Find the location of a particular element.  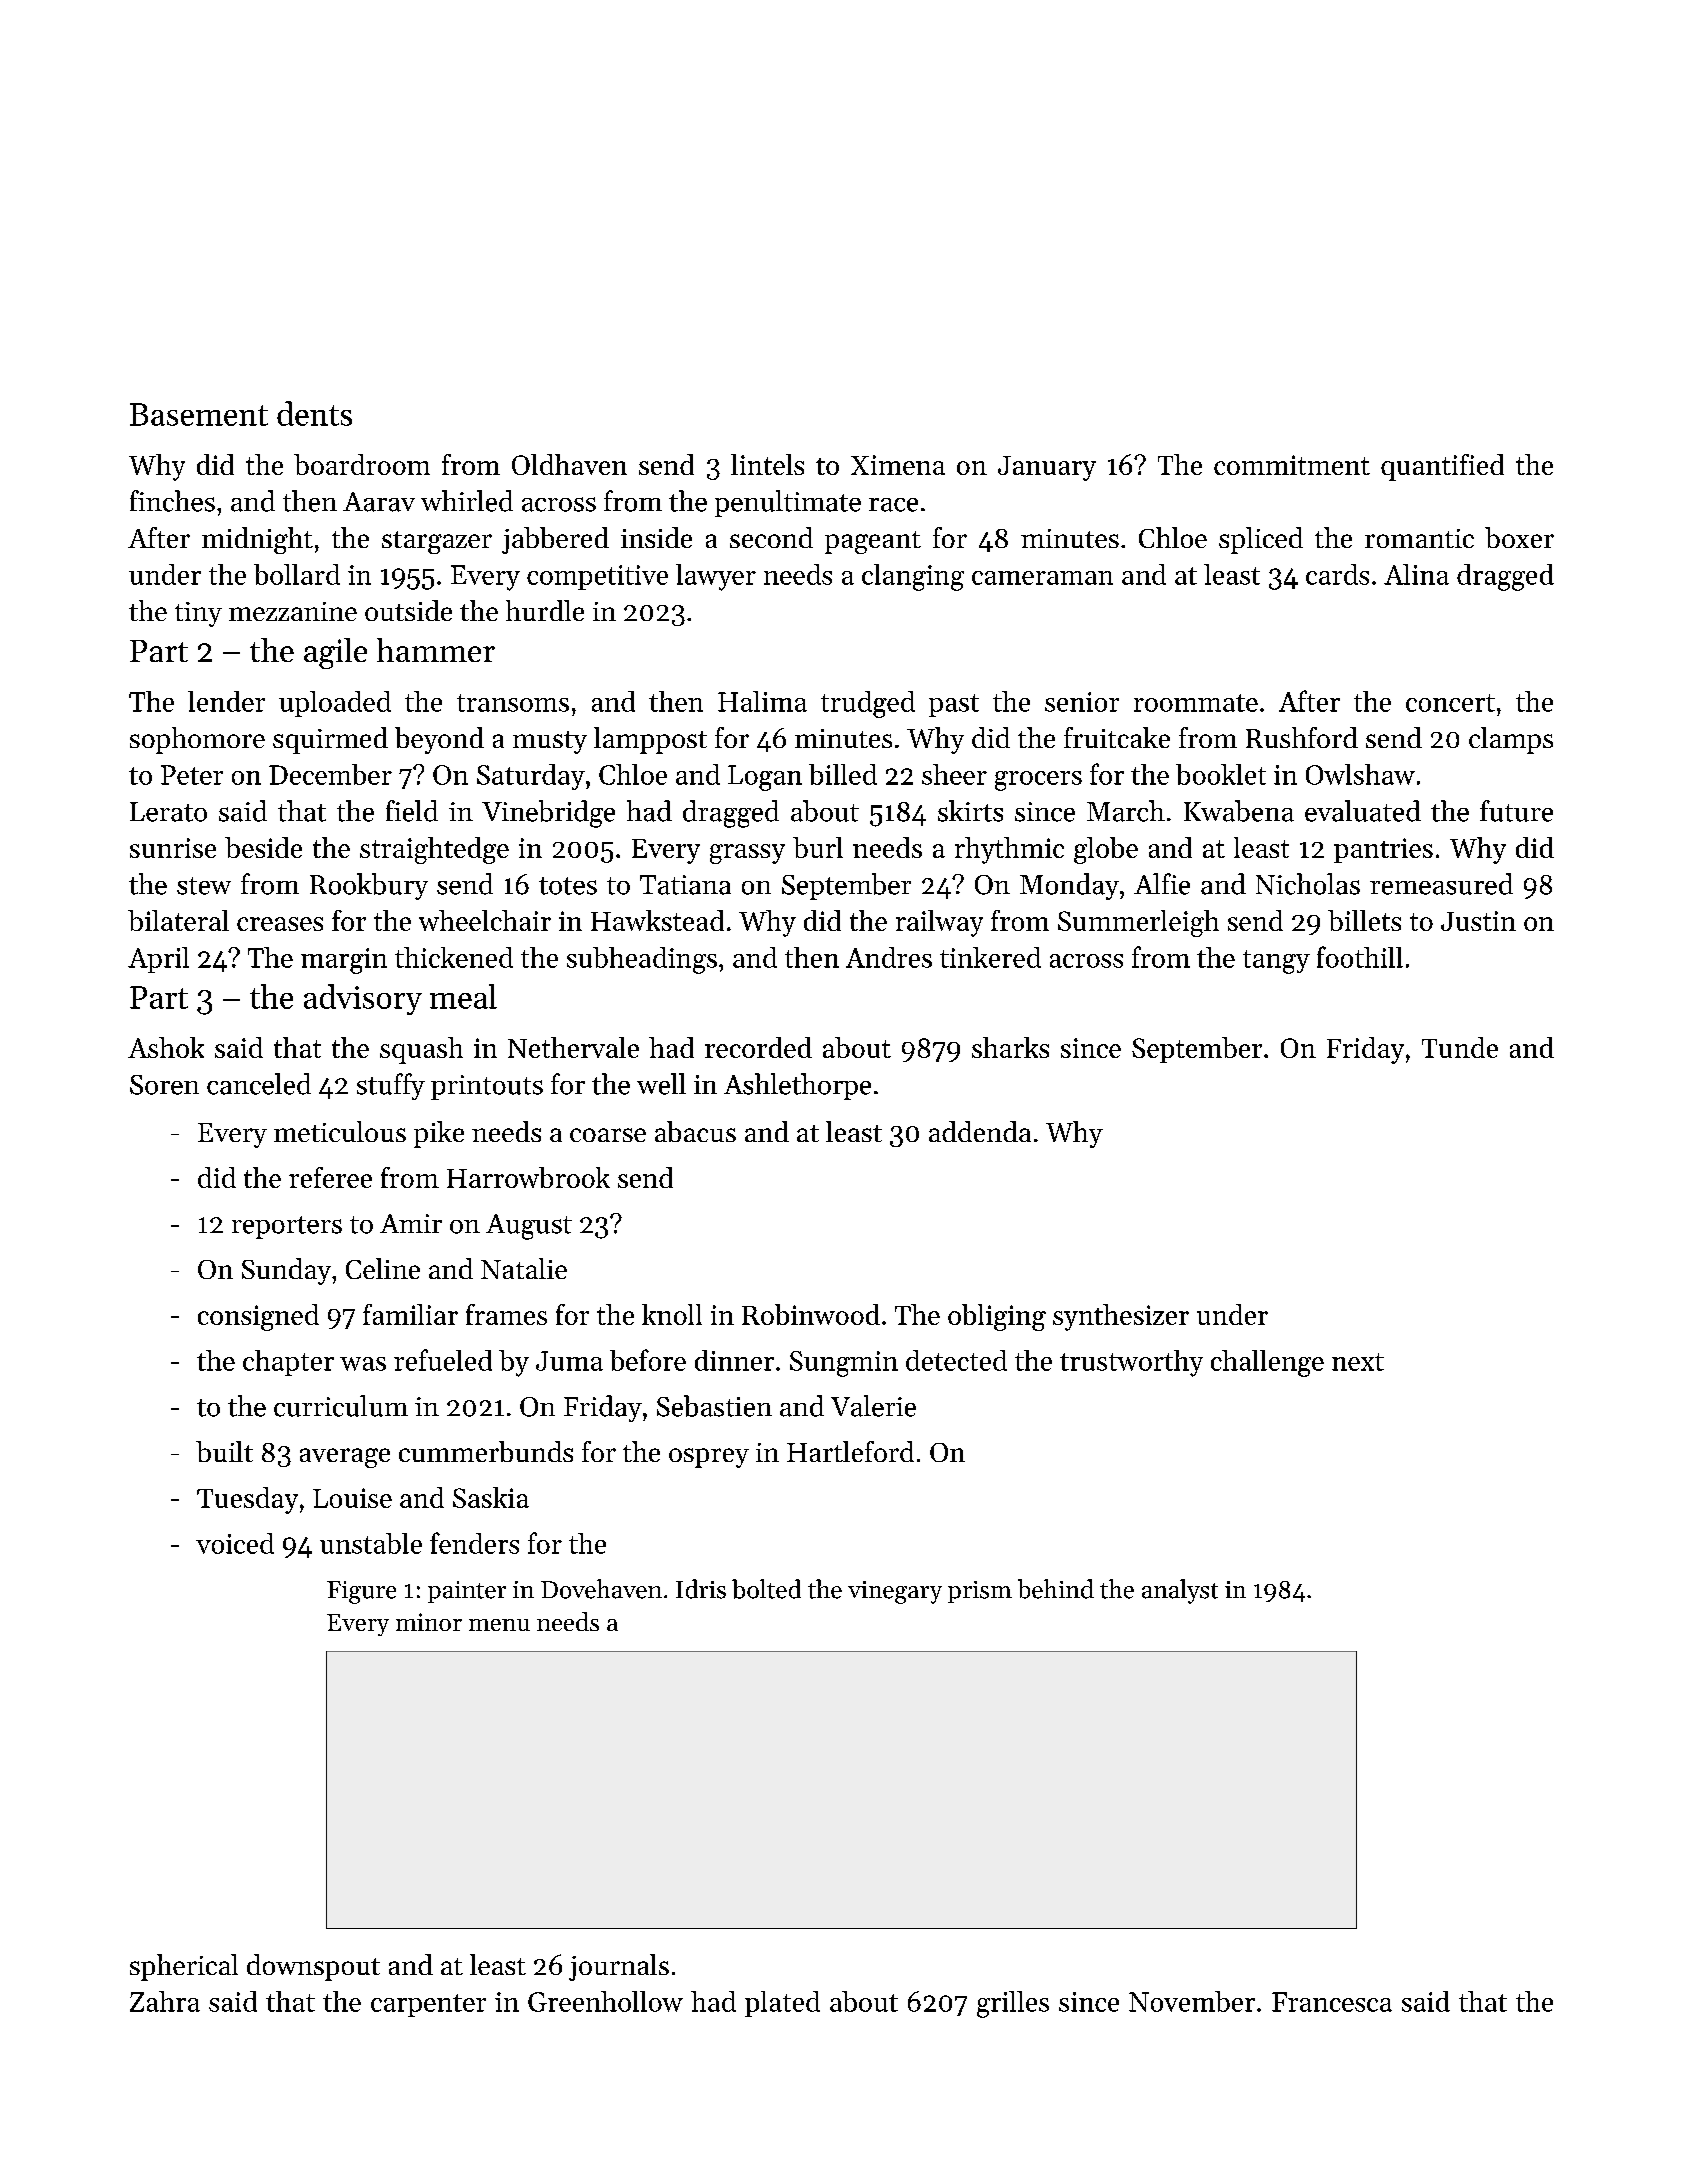

thickened is located at coordinates (454, 957).
